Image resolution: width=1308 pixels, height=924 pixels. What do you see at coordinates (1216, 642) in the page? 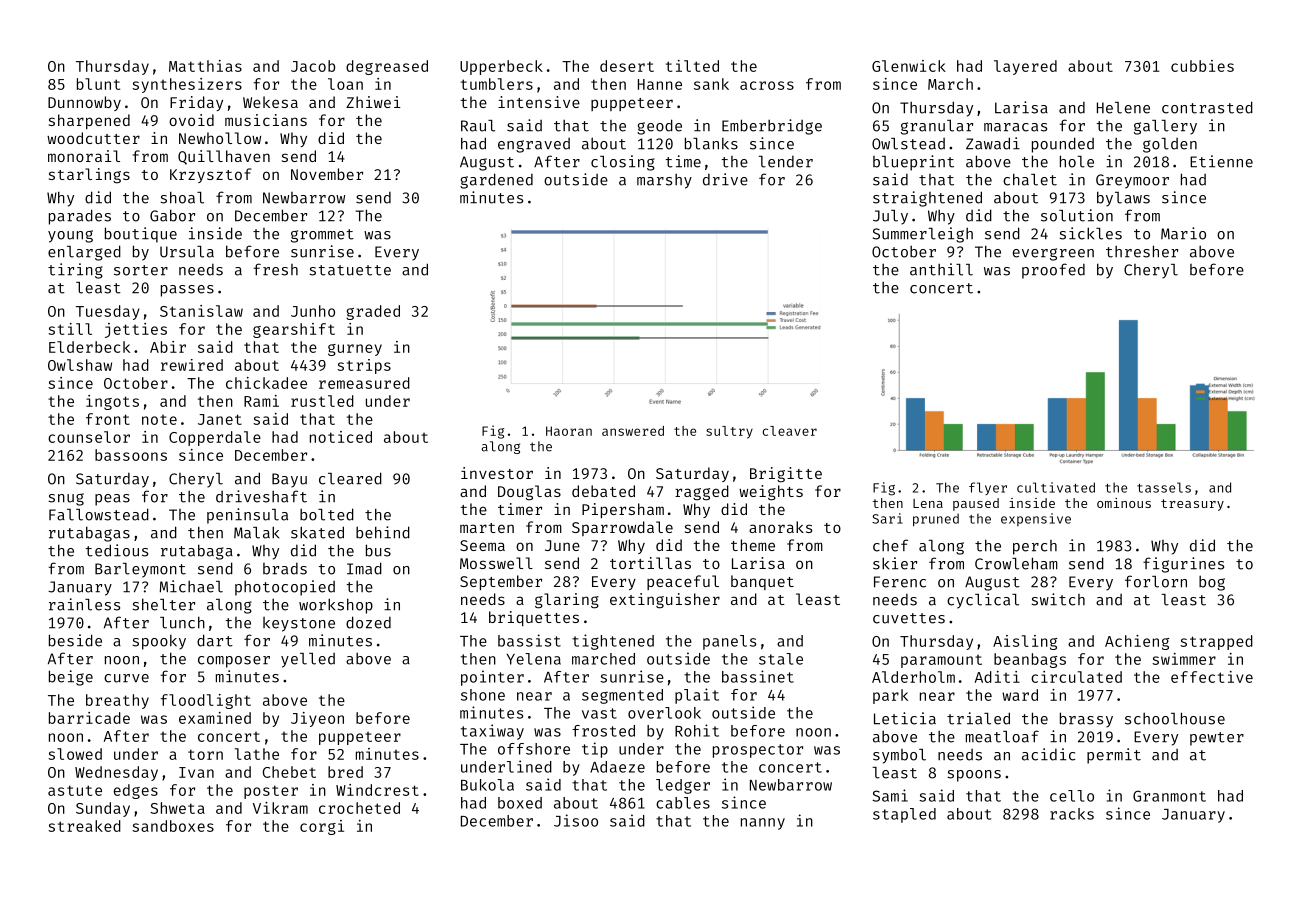
I see `strapped` at bounding box center [1216, 642].
